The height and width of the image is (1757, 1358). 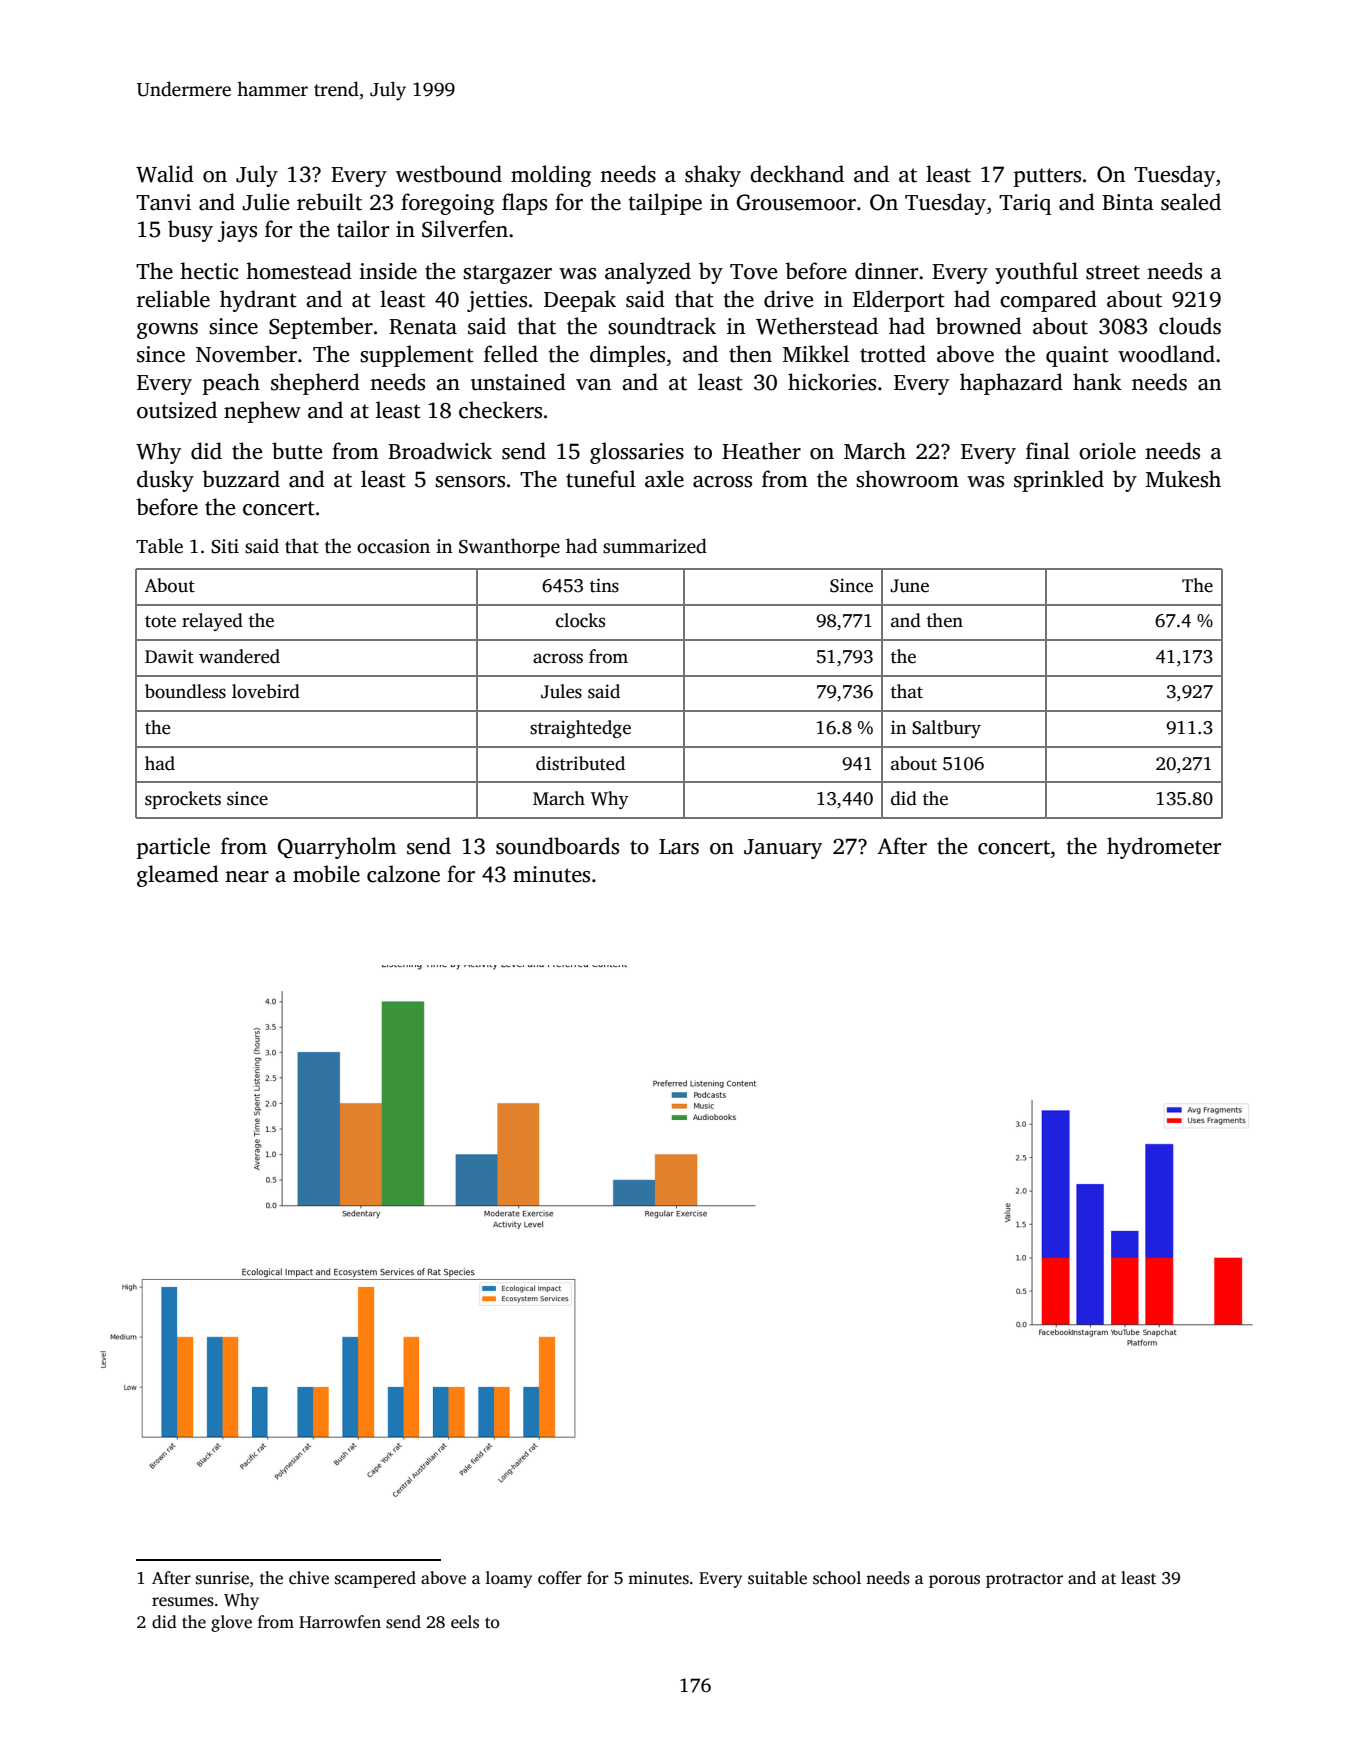 I want to click on dusky, so click(x=165, y=481).
